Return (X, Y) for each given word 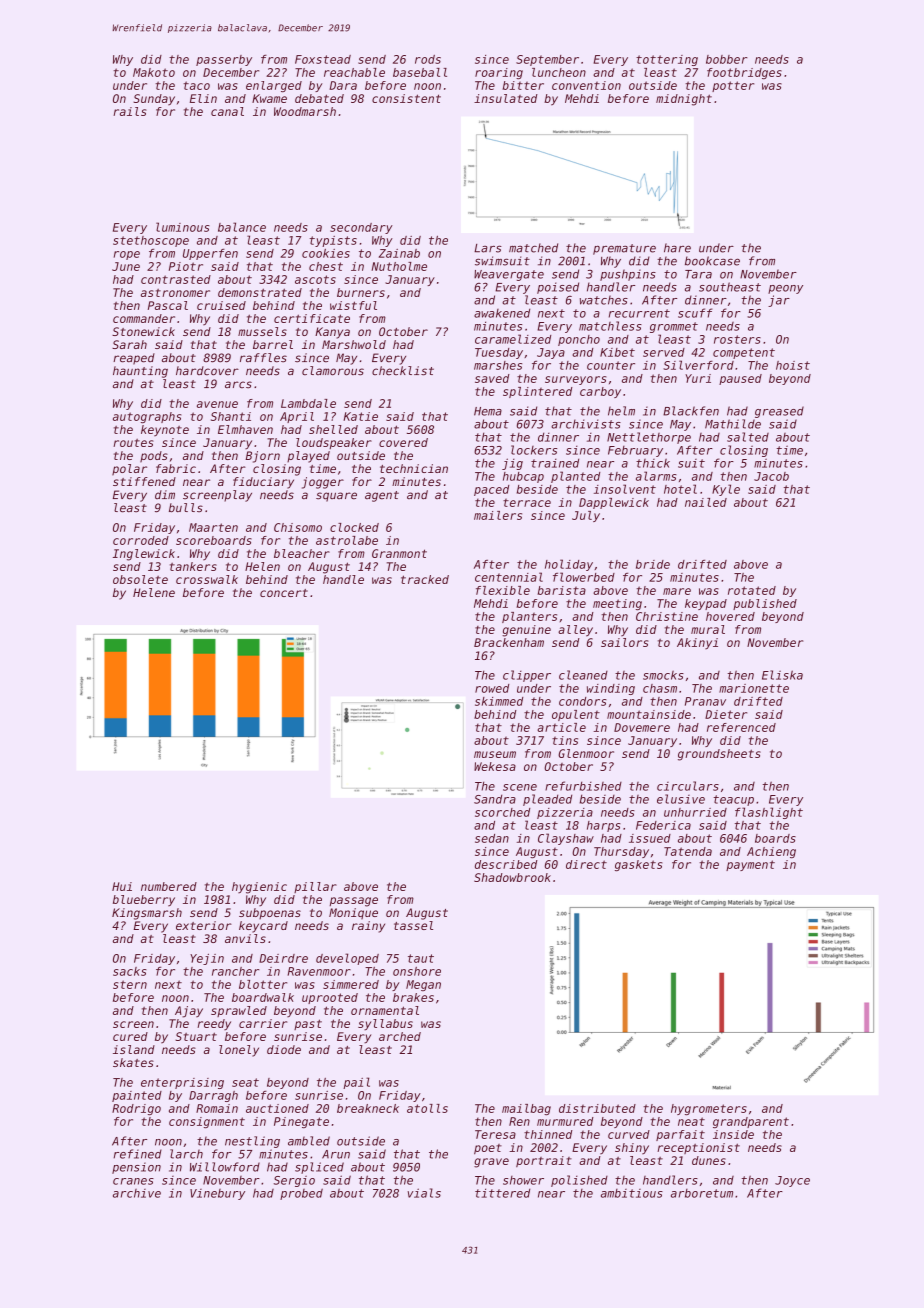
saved (492, 378)
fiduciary (263, 483)
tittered (502, 1193)
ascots (315, 279)
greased (779, 412)
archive (137, 1193)
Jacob (771, 476)
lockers (534, 450)
